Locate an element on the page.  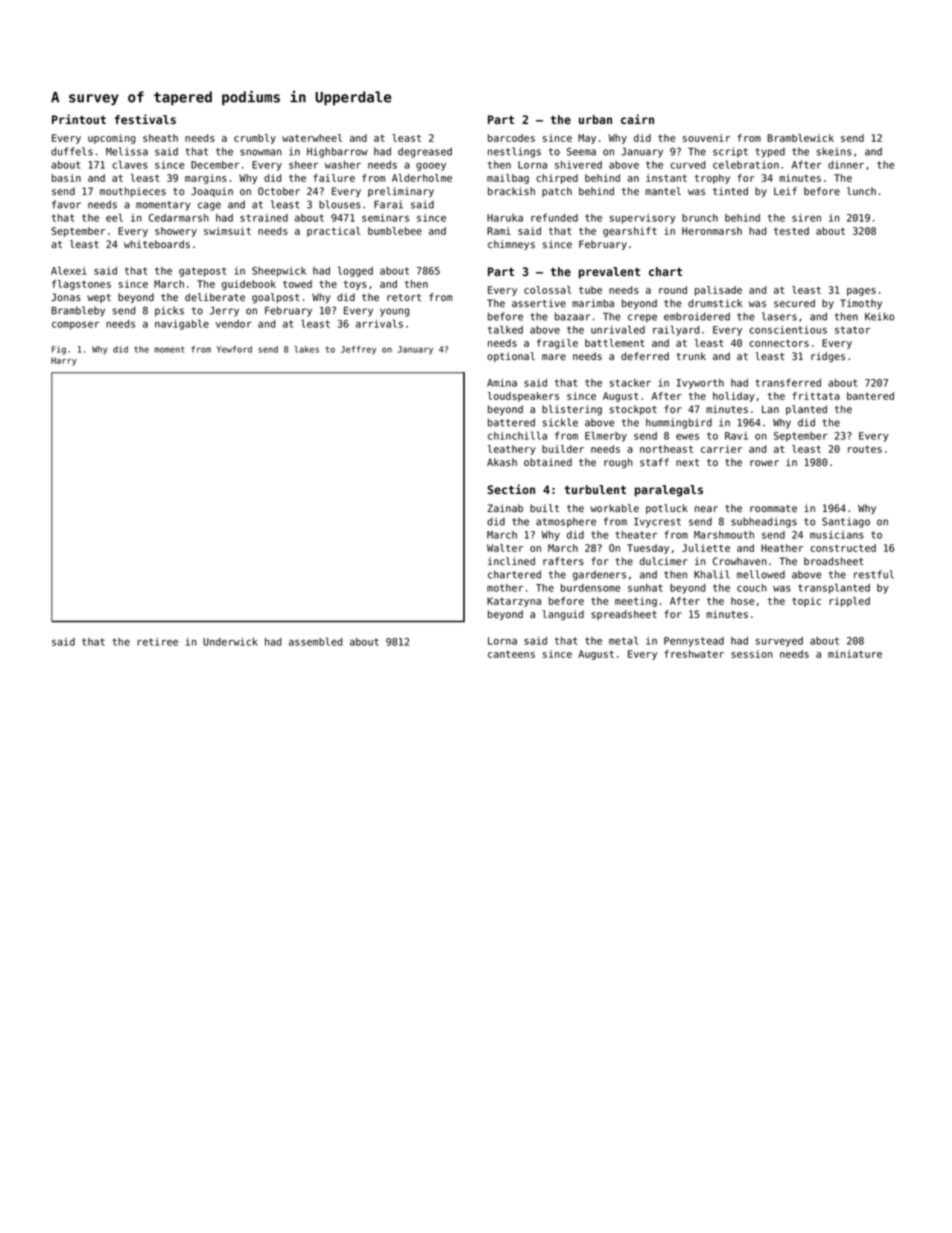
retiree is located at coordinates (157, 642).
